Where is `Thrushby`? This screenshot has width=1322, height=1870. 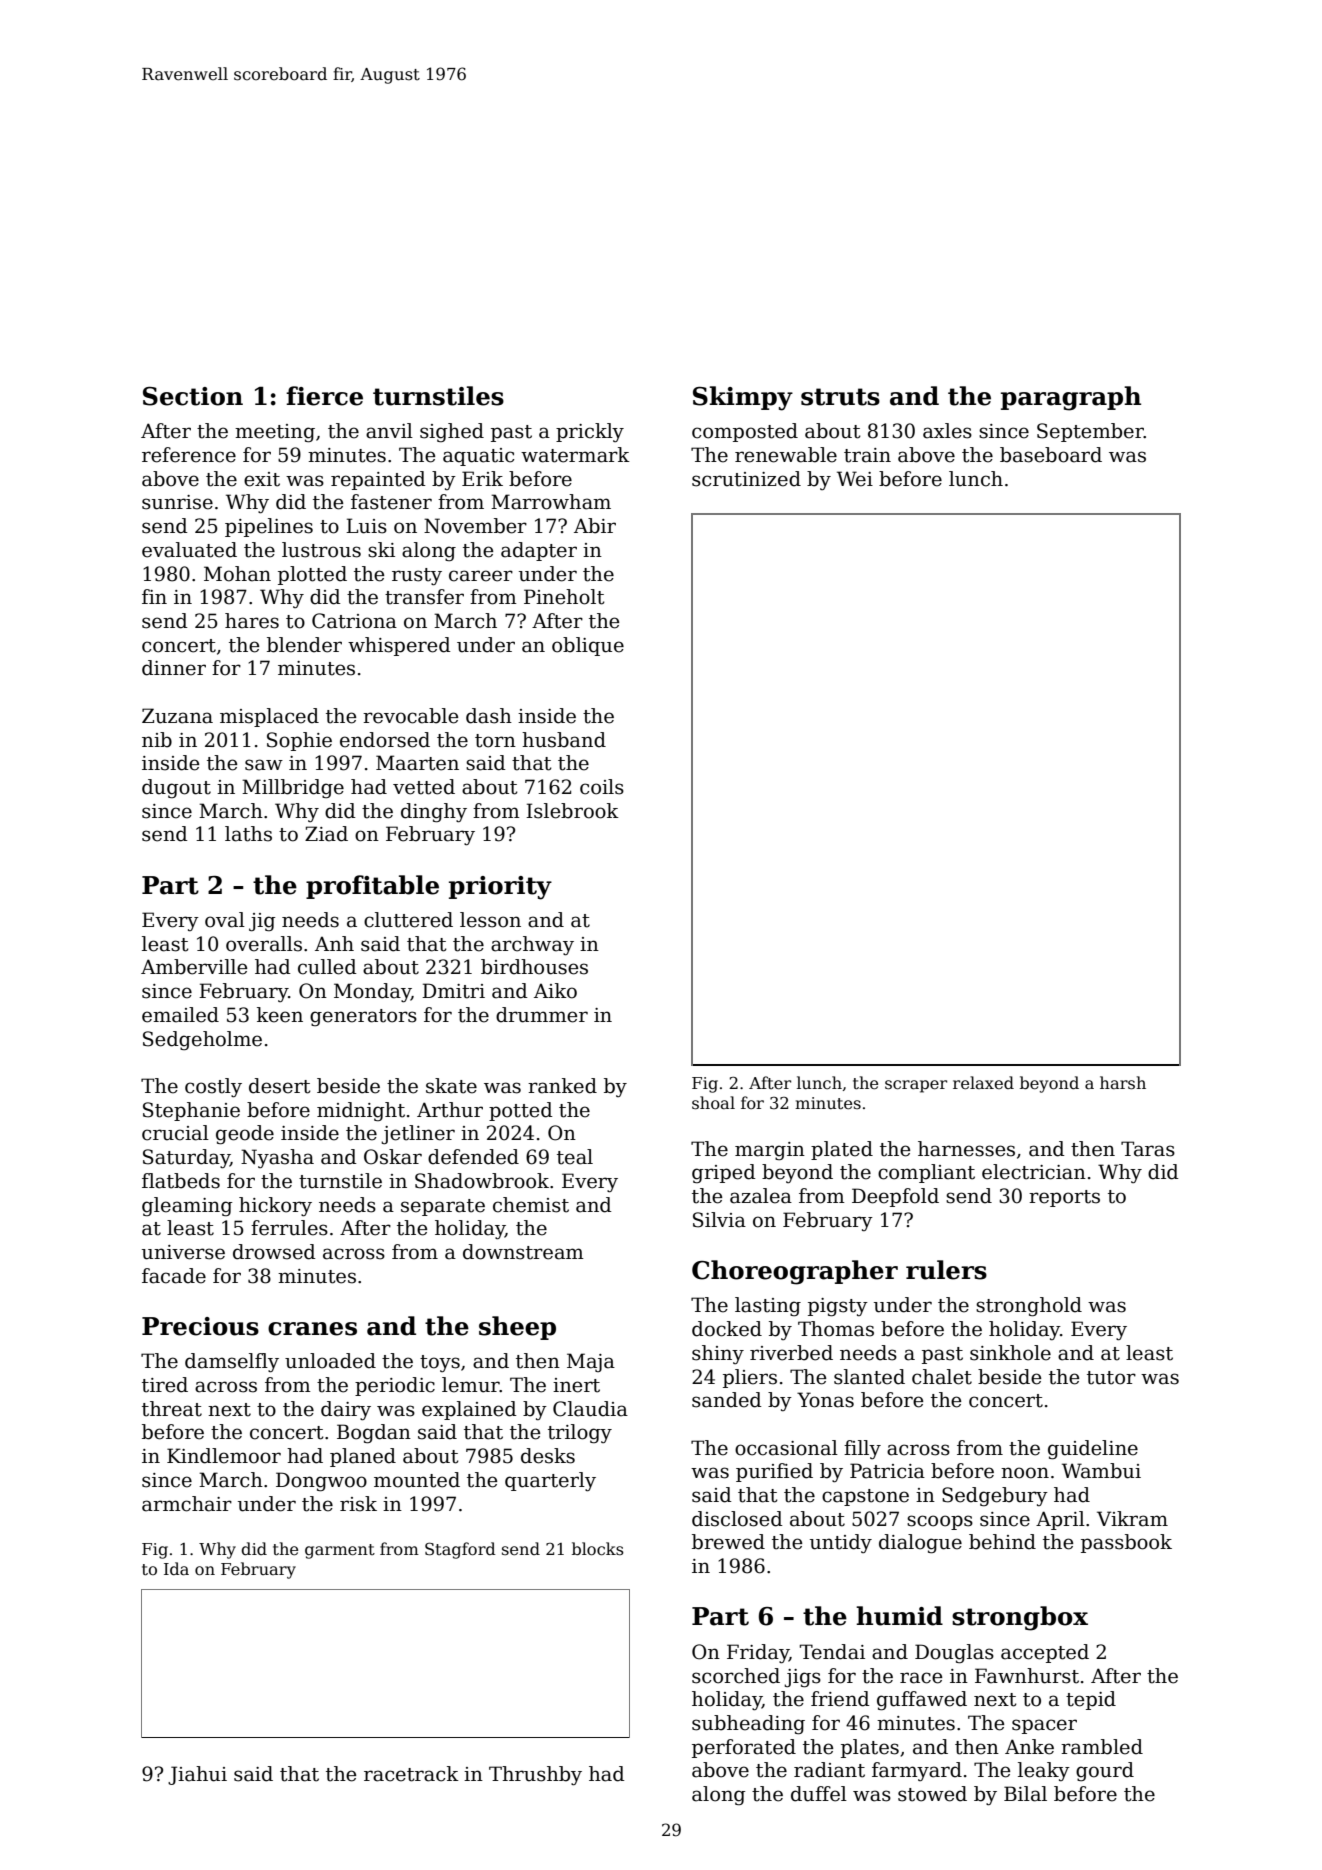 Thrushby is located at coordinates (535, 1776).
